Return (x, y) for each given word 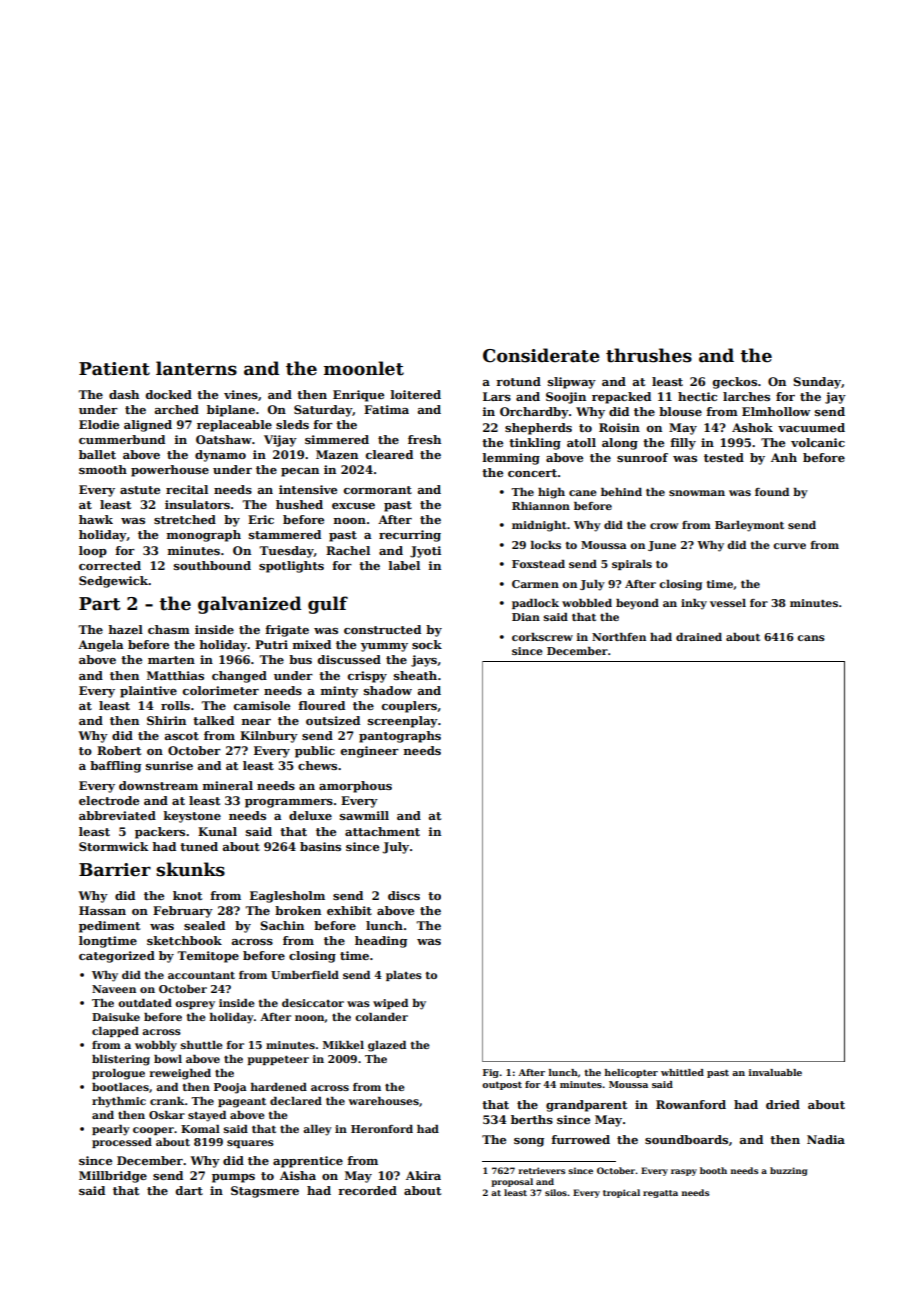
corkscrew (542, 637)
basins (320, 846)
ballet (97, 454)
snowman (697, 493)
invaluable (775, 1072)
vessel (728, 603)
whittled (682, 1072)
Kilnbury (269, 737)
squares (250, 1144)
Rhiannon (541, 506)
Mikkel (343, 1045)
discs (404, 895)
